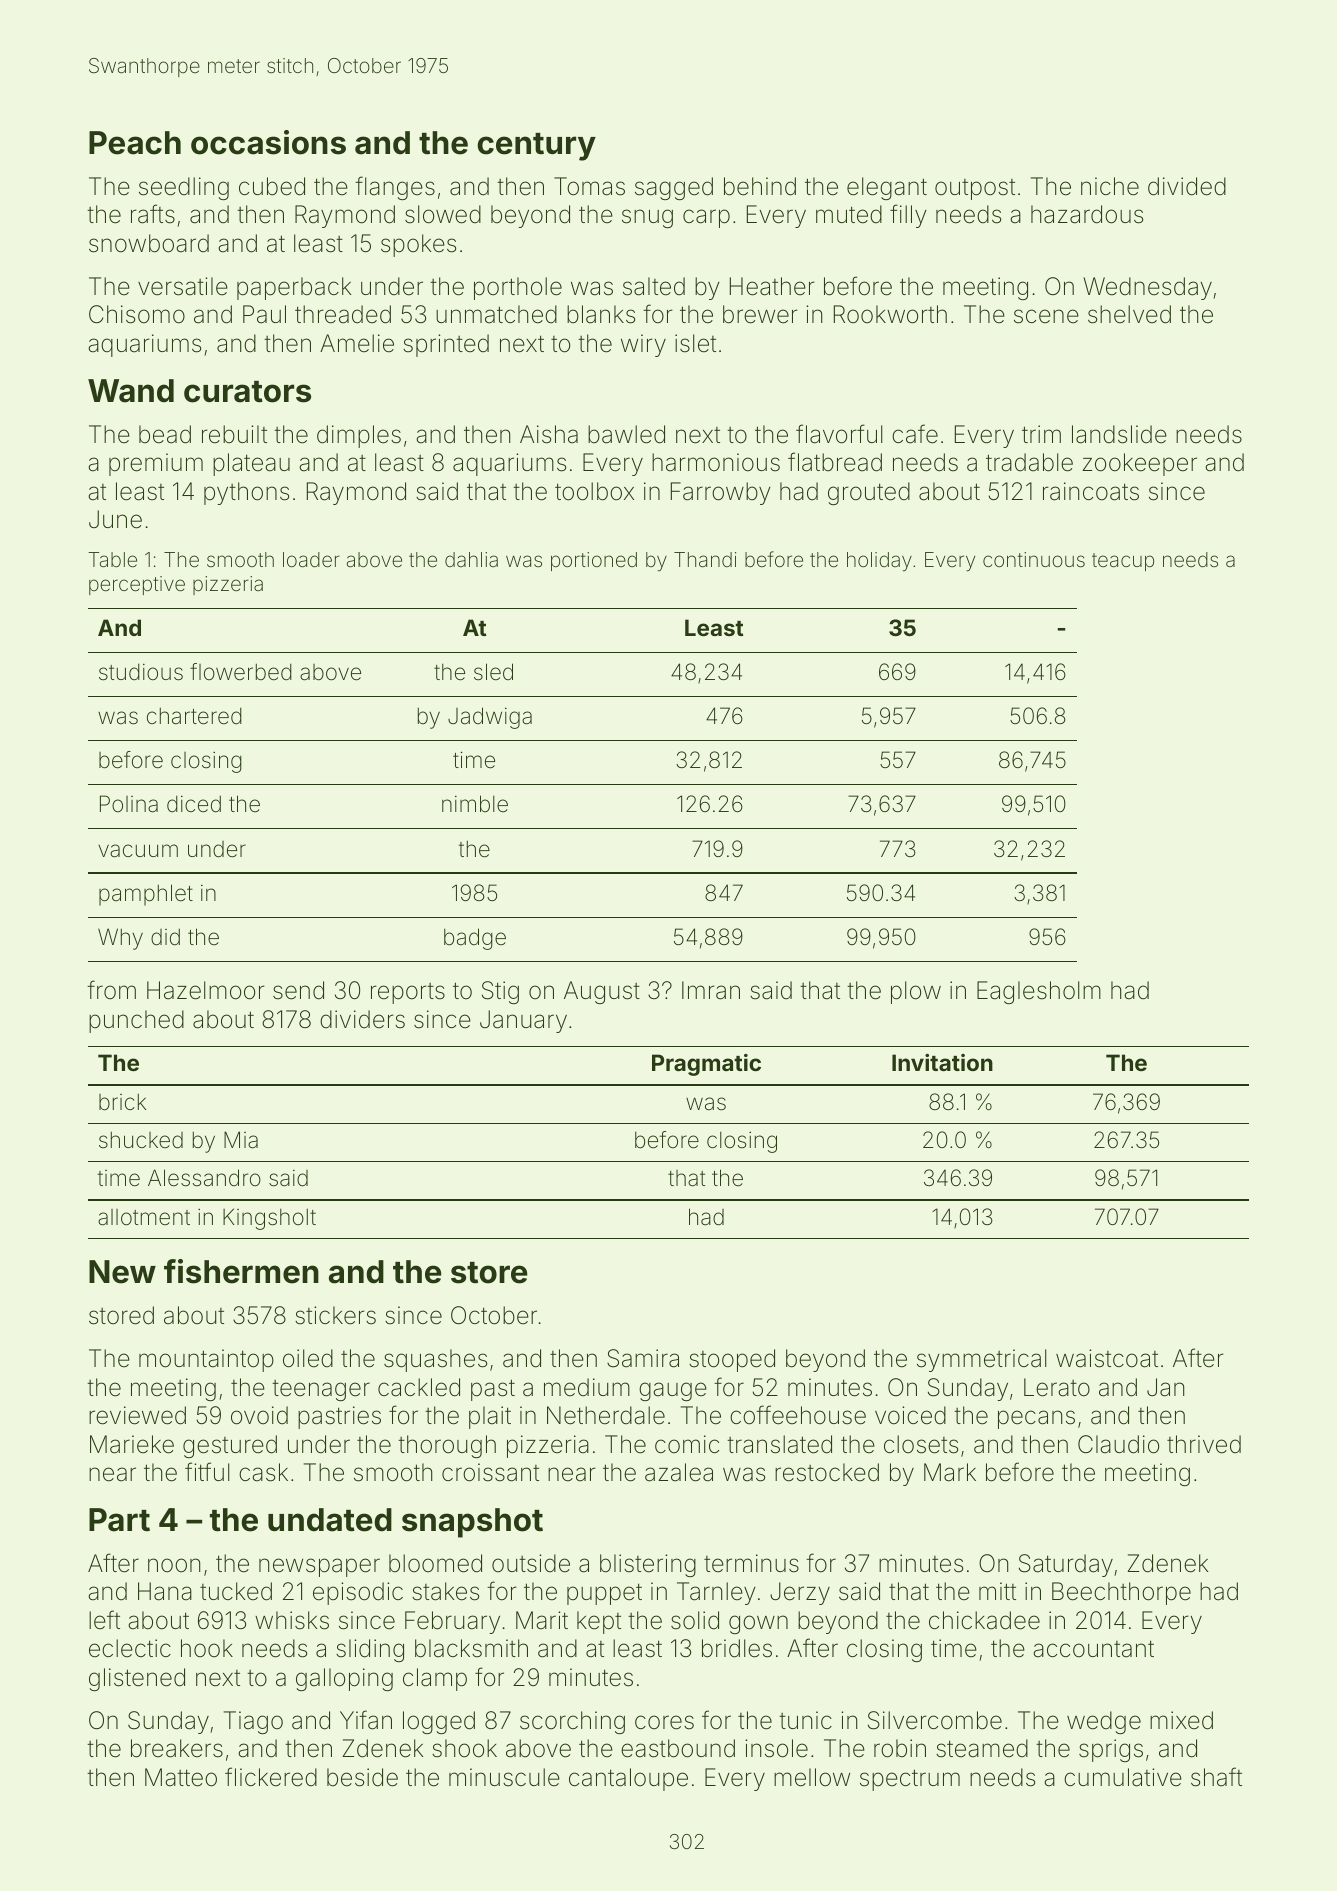  Describe the element at coordinates (246, 493) in the image. I see `pythons` at that location.
